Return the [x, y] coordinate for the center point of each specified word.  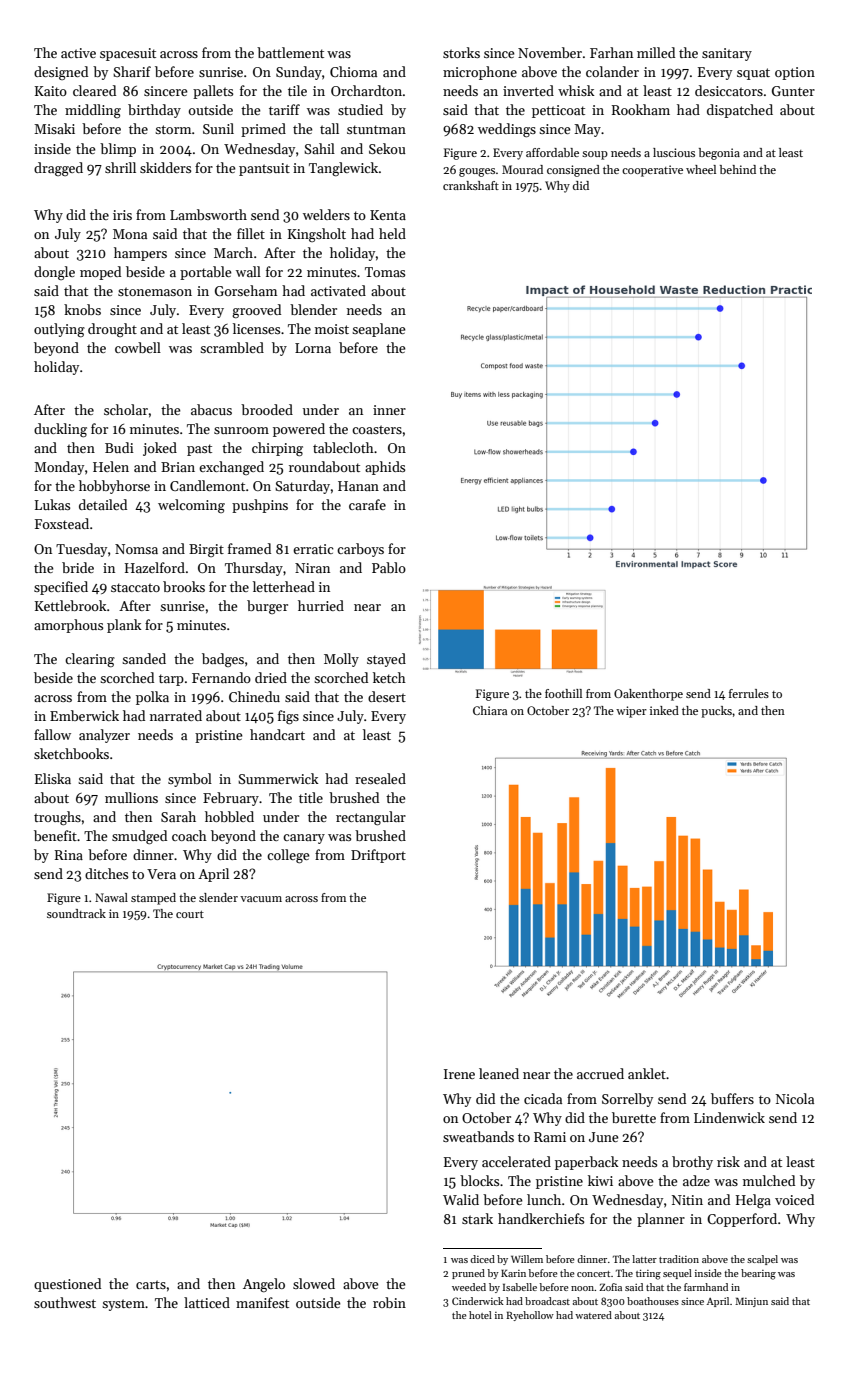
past [199, 450]
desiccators [729, 90]
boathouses [653, 1301]
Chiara [490, 710]
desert [387, 696]
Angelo [264, 1285]
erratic [313, 549]
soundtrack [76, 913]
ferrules [749, 693]
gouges [477, 172]
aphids [385, 468]
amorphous [68, 626]
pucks [716, 712]
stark [477, 1218]
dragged [58, 169]
